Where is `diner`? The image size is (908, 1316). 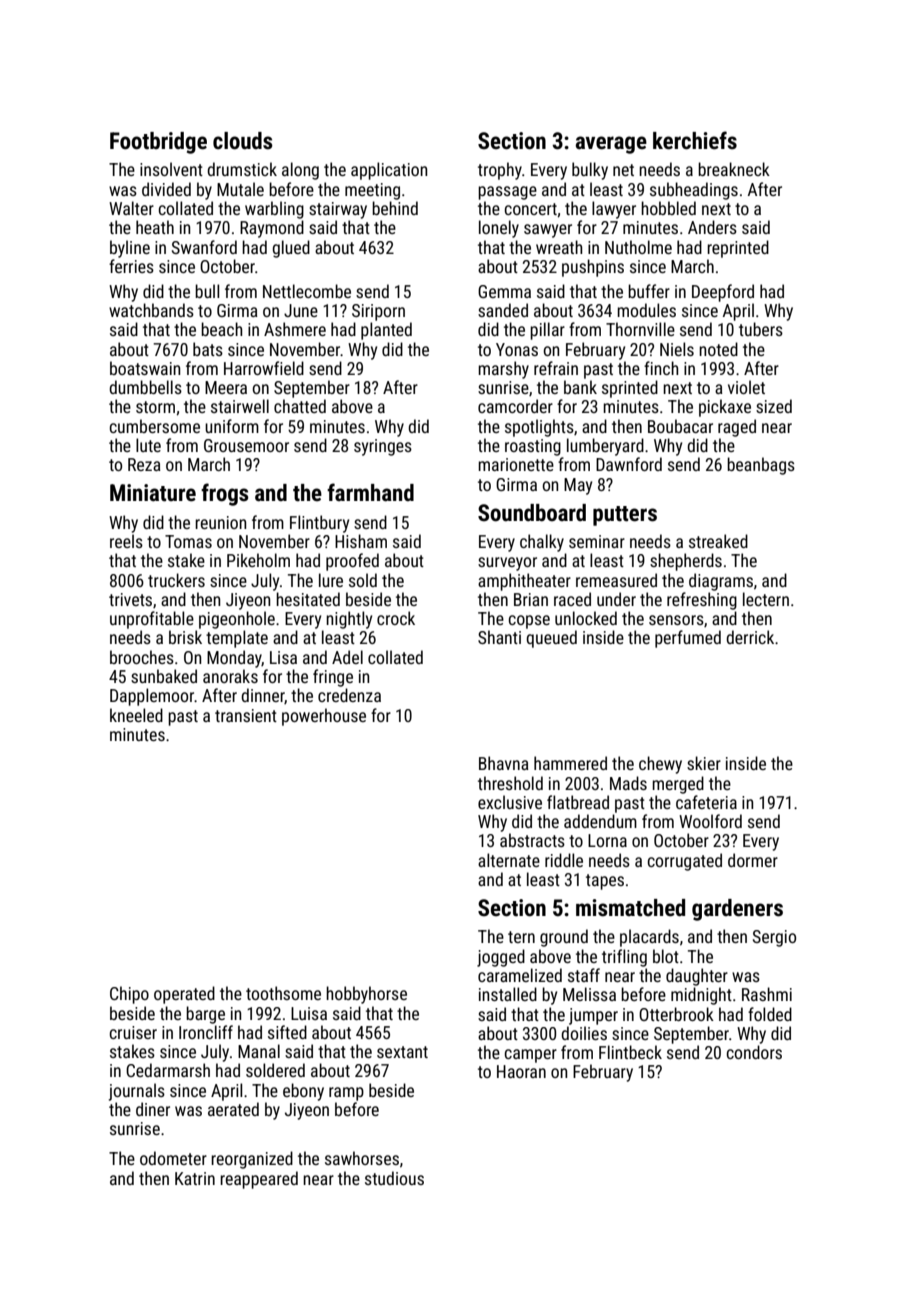 diner is located at coordinates (153, 1109).
